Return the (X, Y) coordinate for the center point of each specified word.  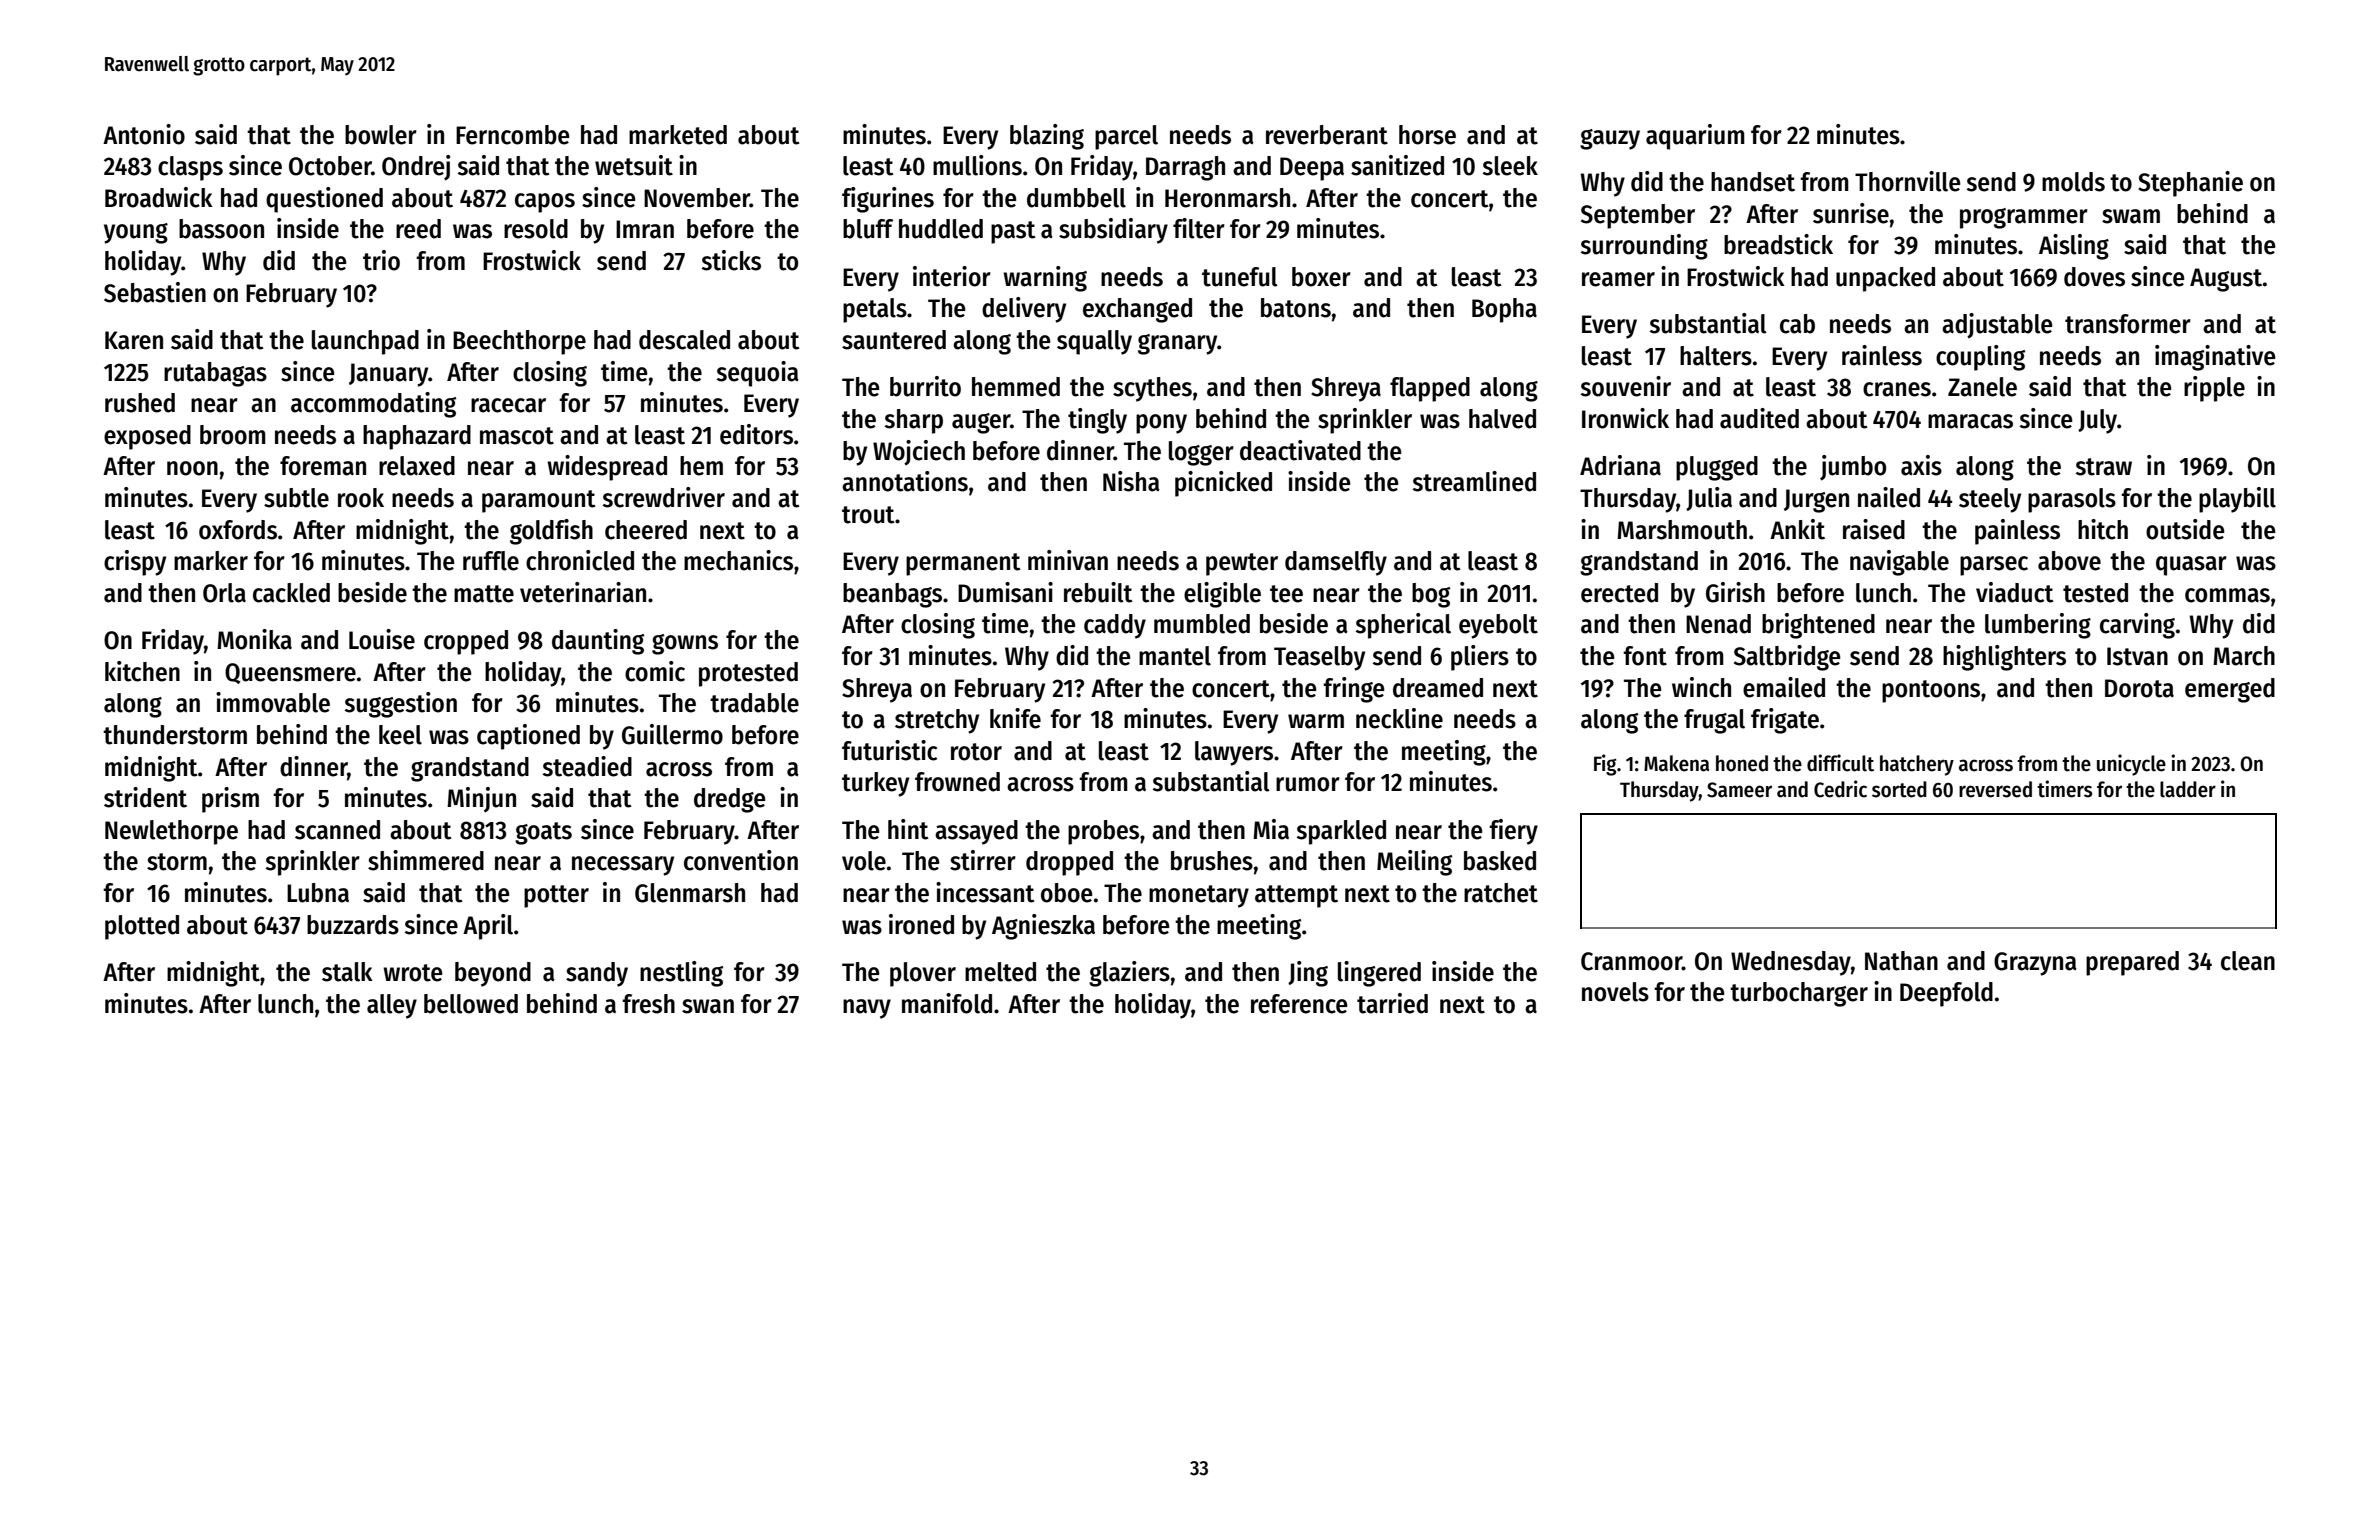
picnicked (1223, 484)
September (1638, 216)
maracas (1970, 421)
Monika (254, 639)
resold (536, 229)
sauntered (894, 340)
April (488, 927)
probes (1103, 832)
